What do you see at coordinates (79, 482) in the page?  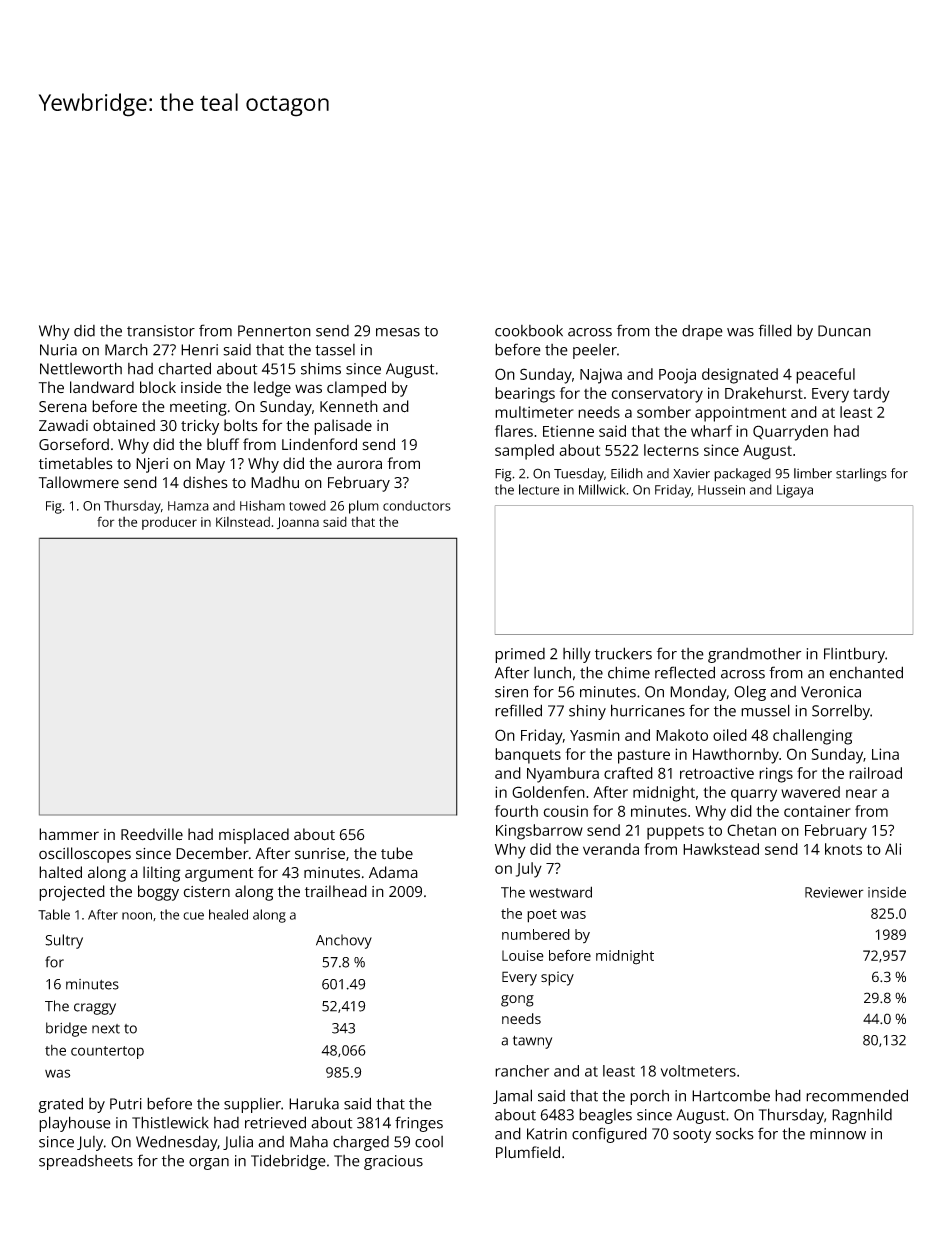 I see `Tallowmere` at bounding box center [79, 482].
